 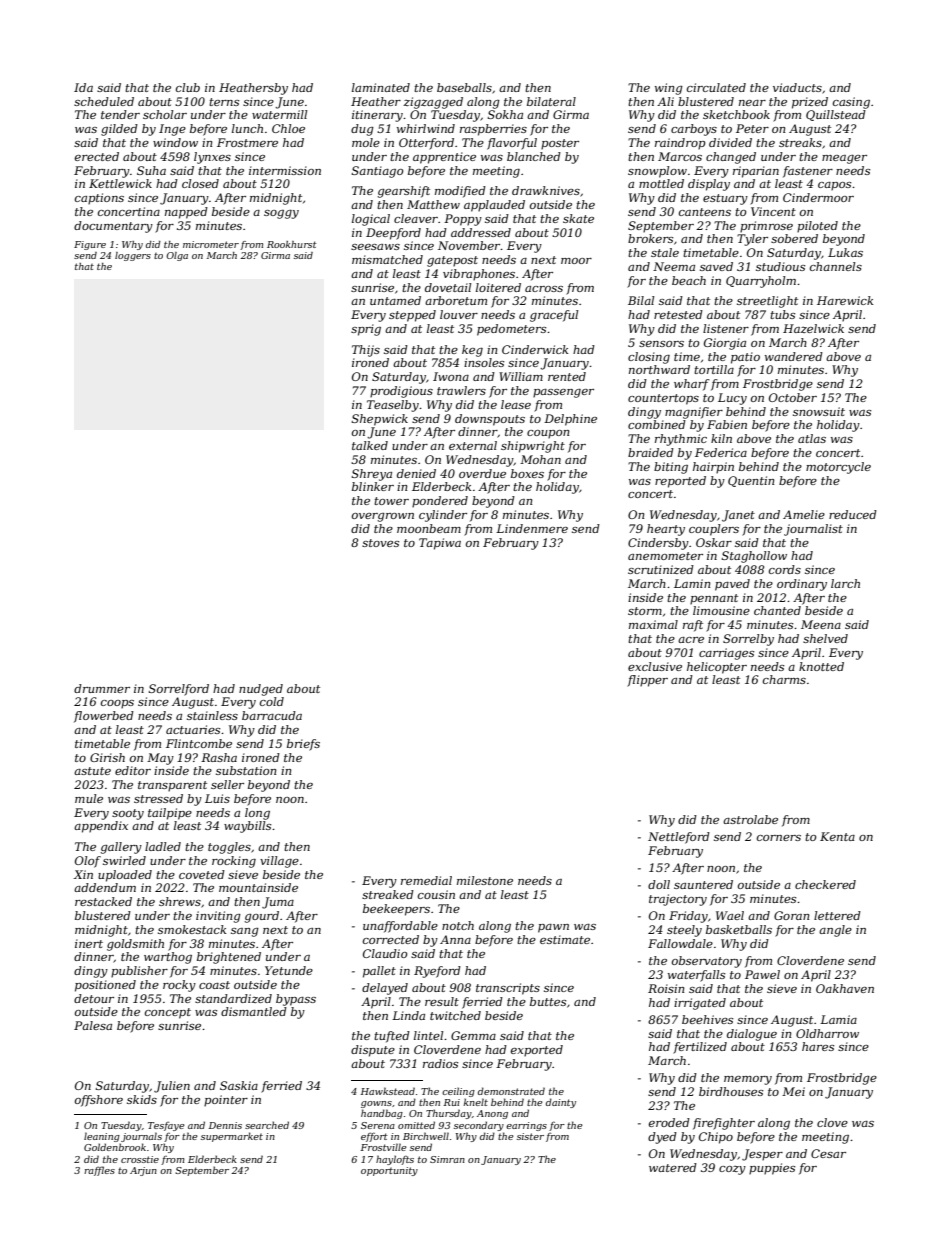 I want to click on Olga, so click(x=177, y=256).
